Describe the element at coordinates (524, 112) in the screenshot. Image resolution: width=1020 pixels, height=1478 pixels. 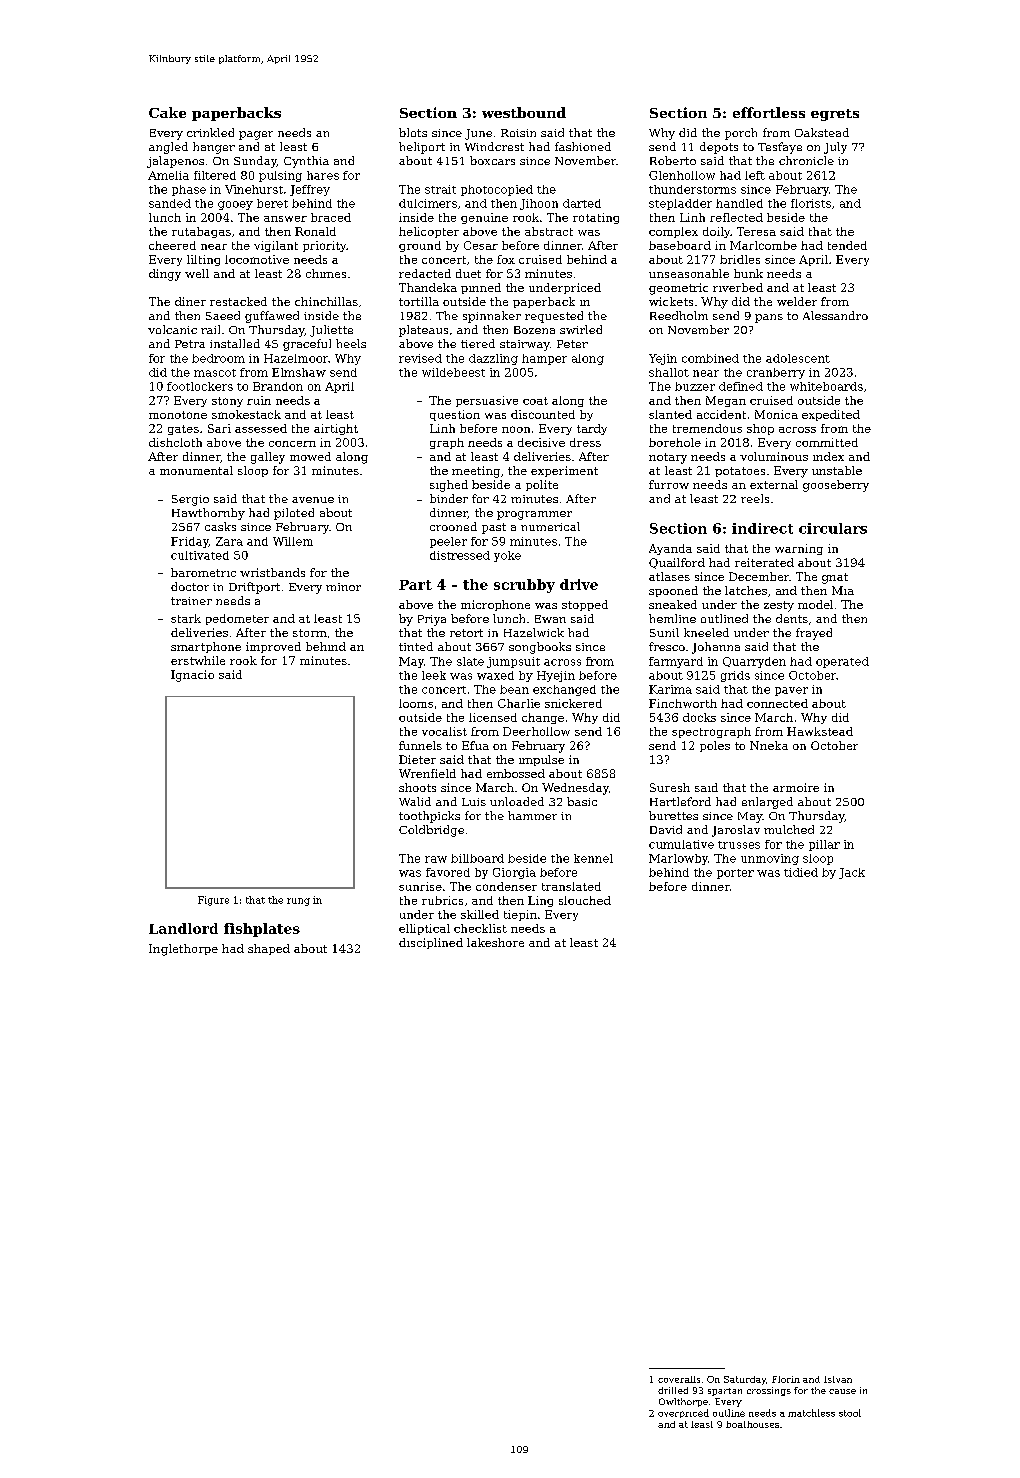
I see `westbound` at that location.
